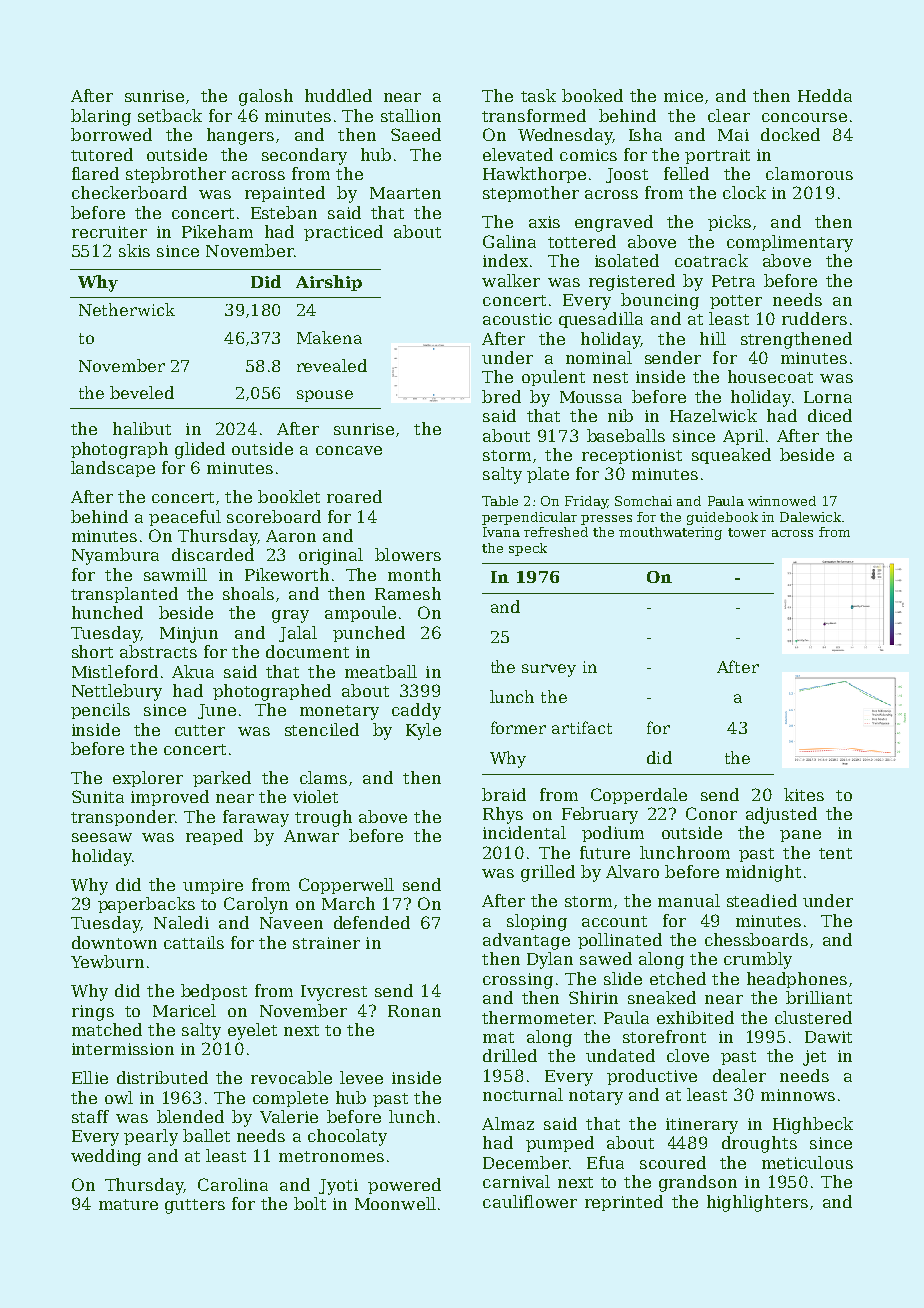 The image size is (924, 1308). Describe the element at coordinates (501, 396) in the screenshot. I see `bred` at that location.
